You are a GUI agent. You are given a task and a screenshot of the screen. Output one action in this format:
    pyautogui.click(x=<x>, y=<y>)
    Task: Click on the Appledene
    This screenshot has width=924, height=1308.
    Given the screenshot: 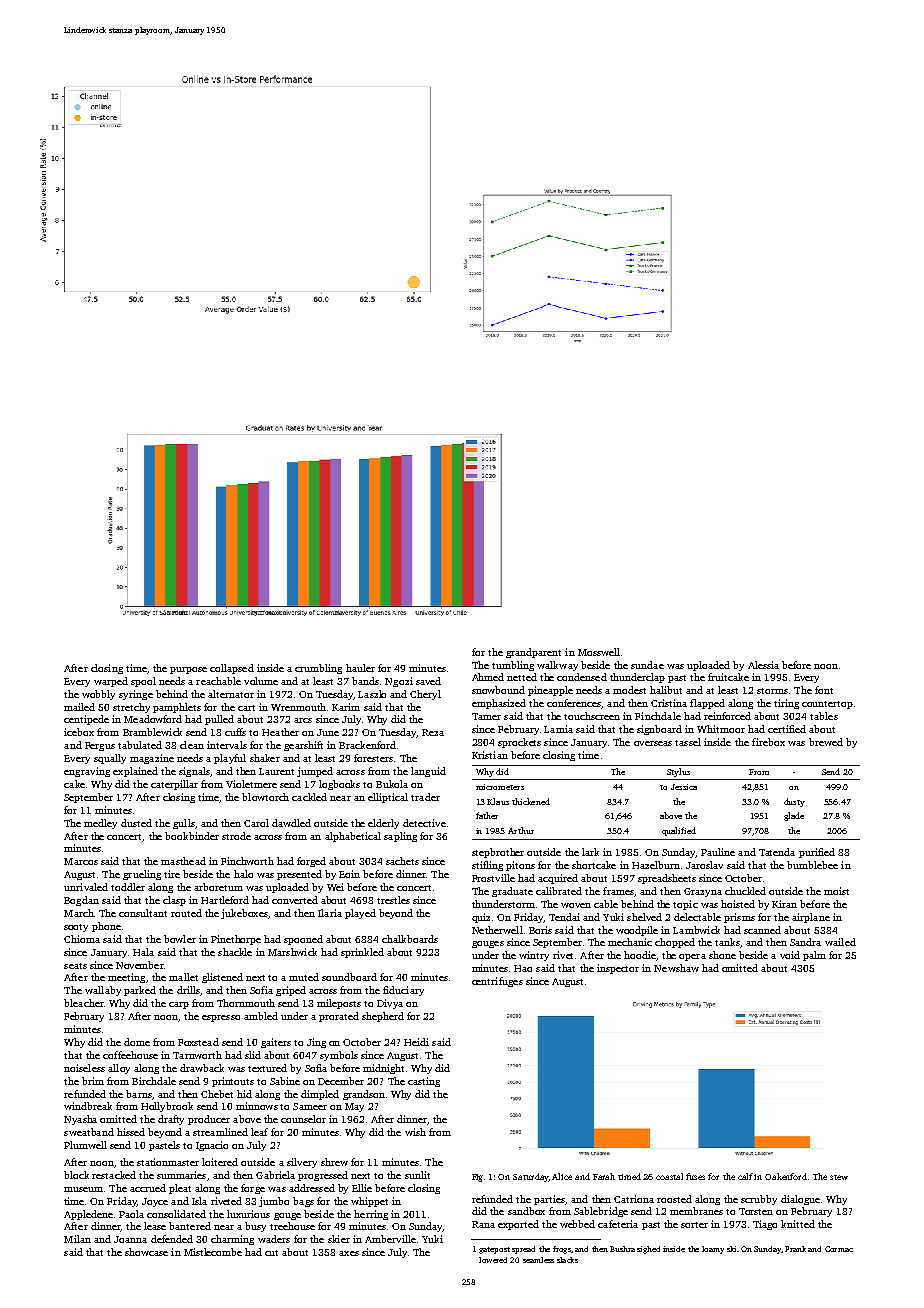 What is the action you would take?
    pyautogui.click(x=88, y=1215)
